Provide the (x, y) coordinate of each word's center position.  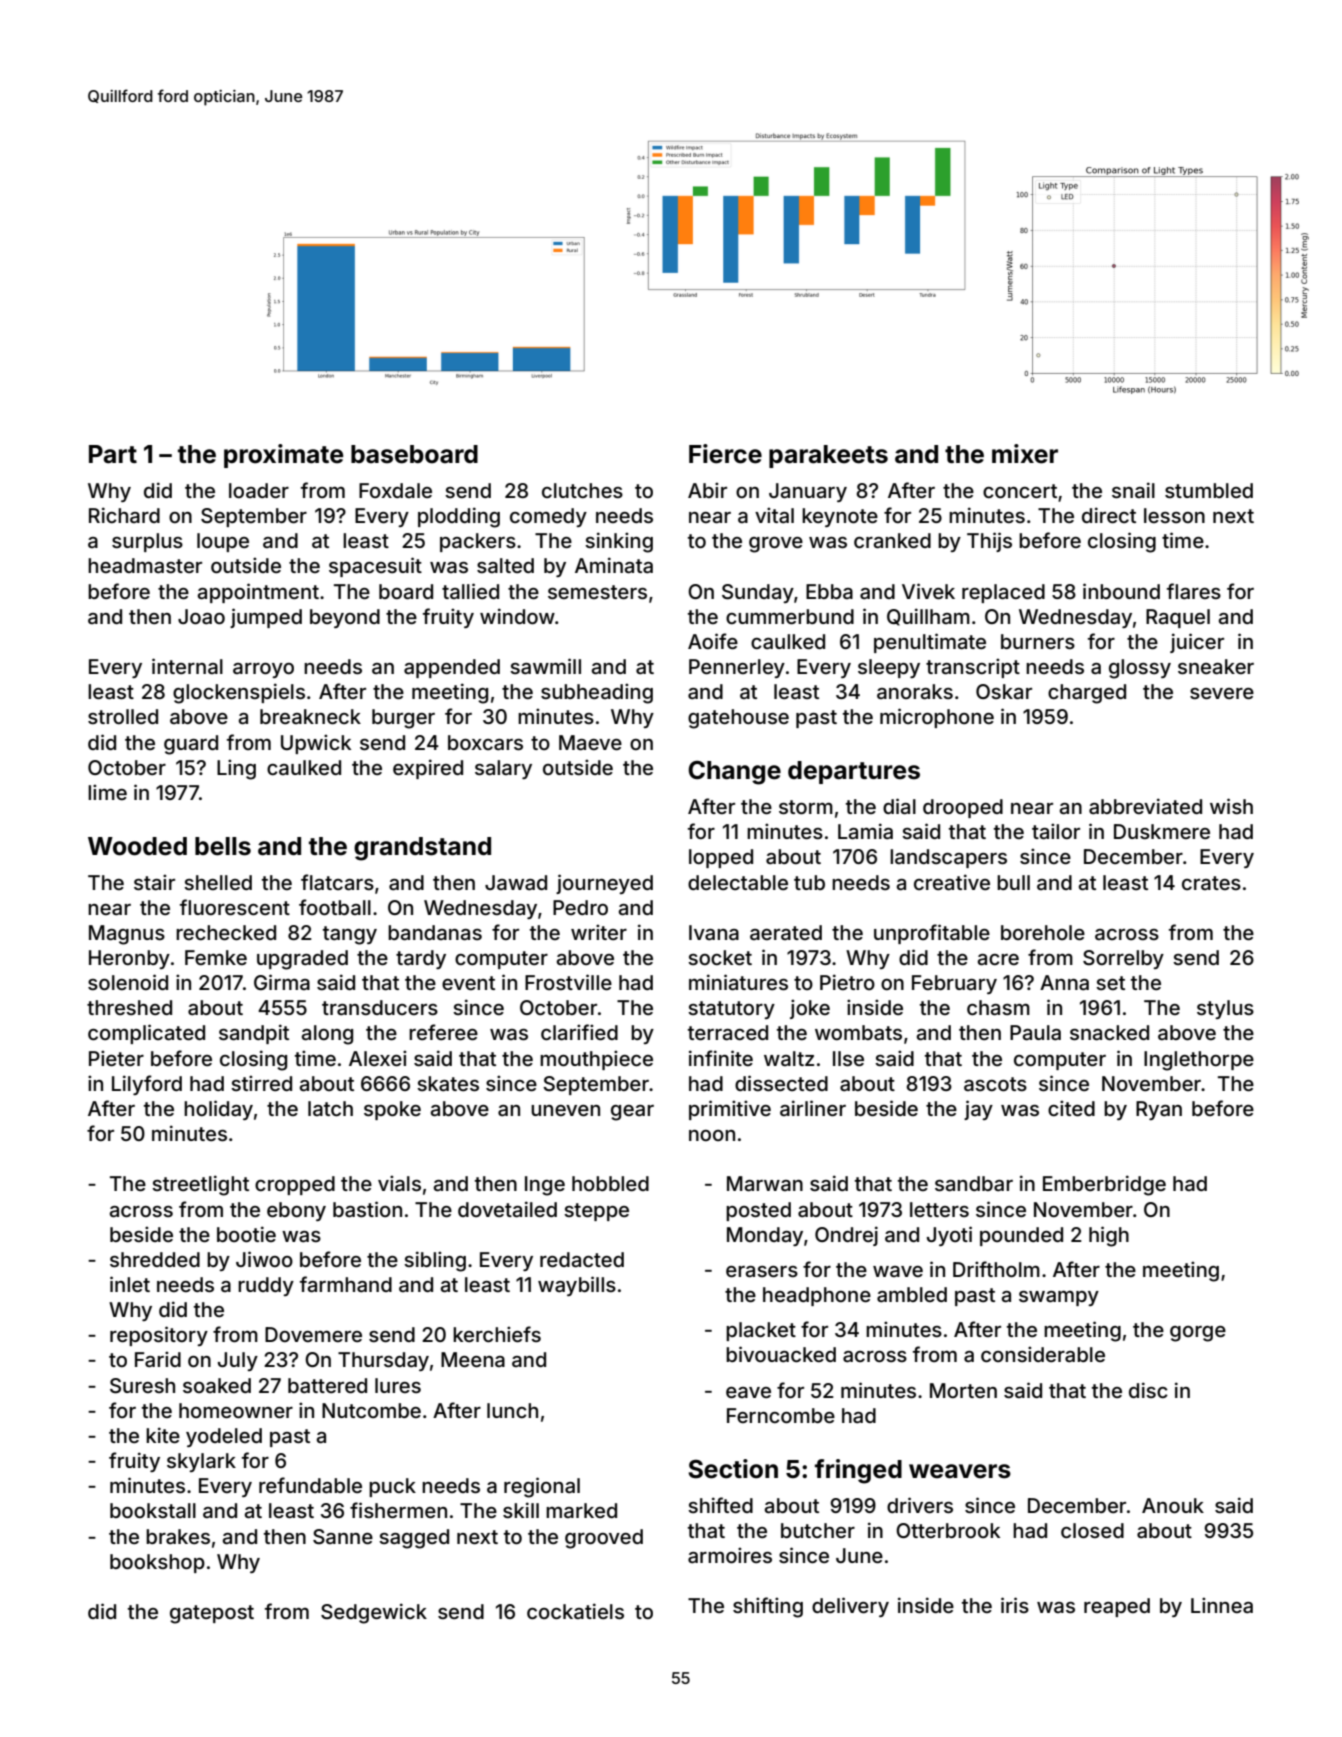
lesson (1174, 515)
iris (1015, 1605)
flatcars (337, 882)
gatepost (212, 1614)
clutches (582, 490)
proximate (283, 456)
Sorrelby (1123, 959)
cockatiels (575, 1611)
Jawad (516, 882)
